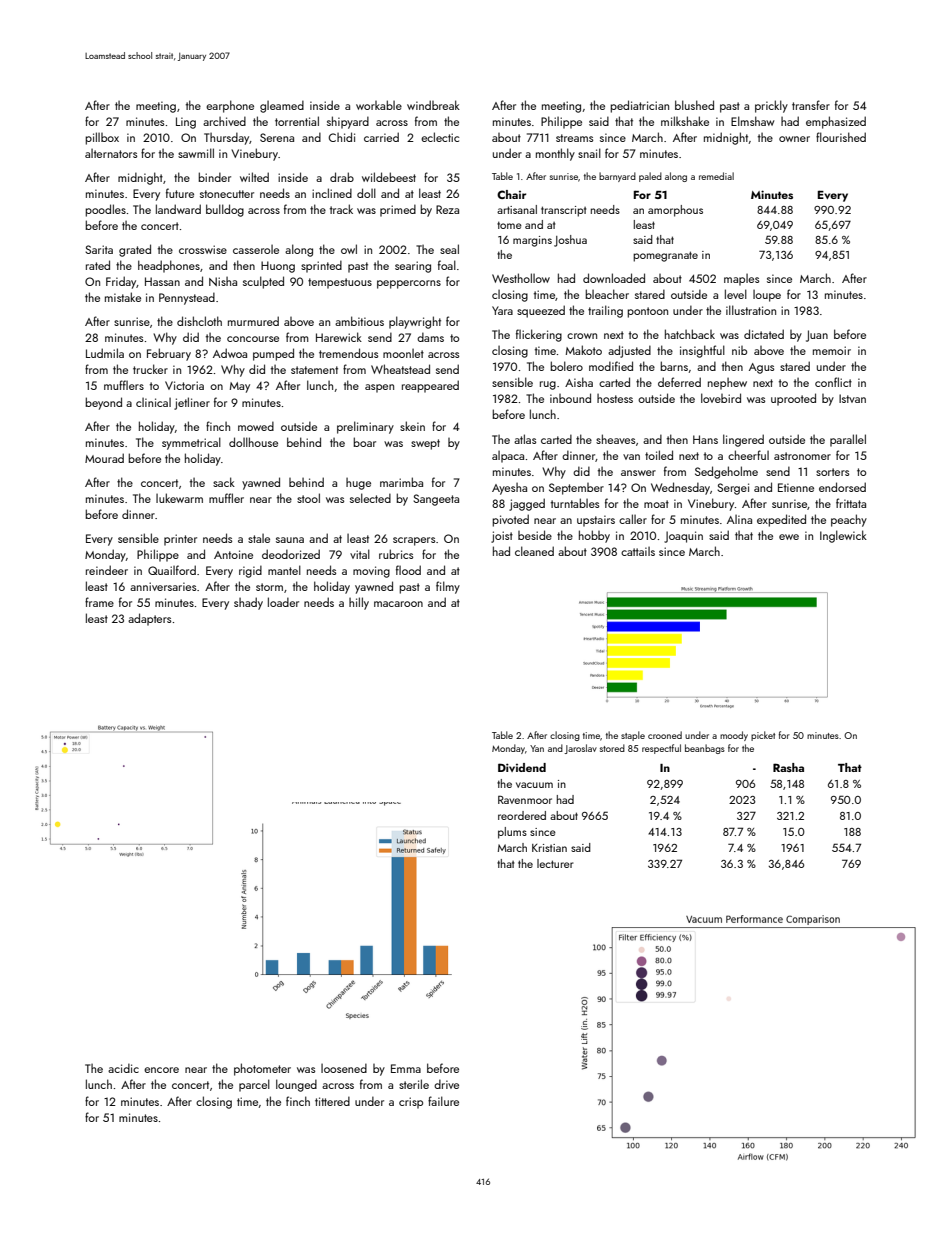  Describe the element at coordinates (436, 500) in the screenshot. I see `Sangeeta` at that location.
